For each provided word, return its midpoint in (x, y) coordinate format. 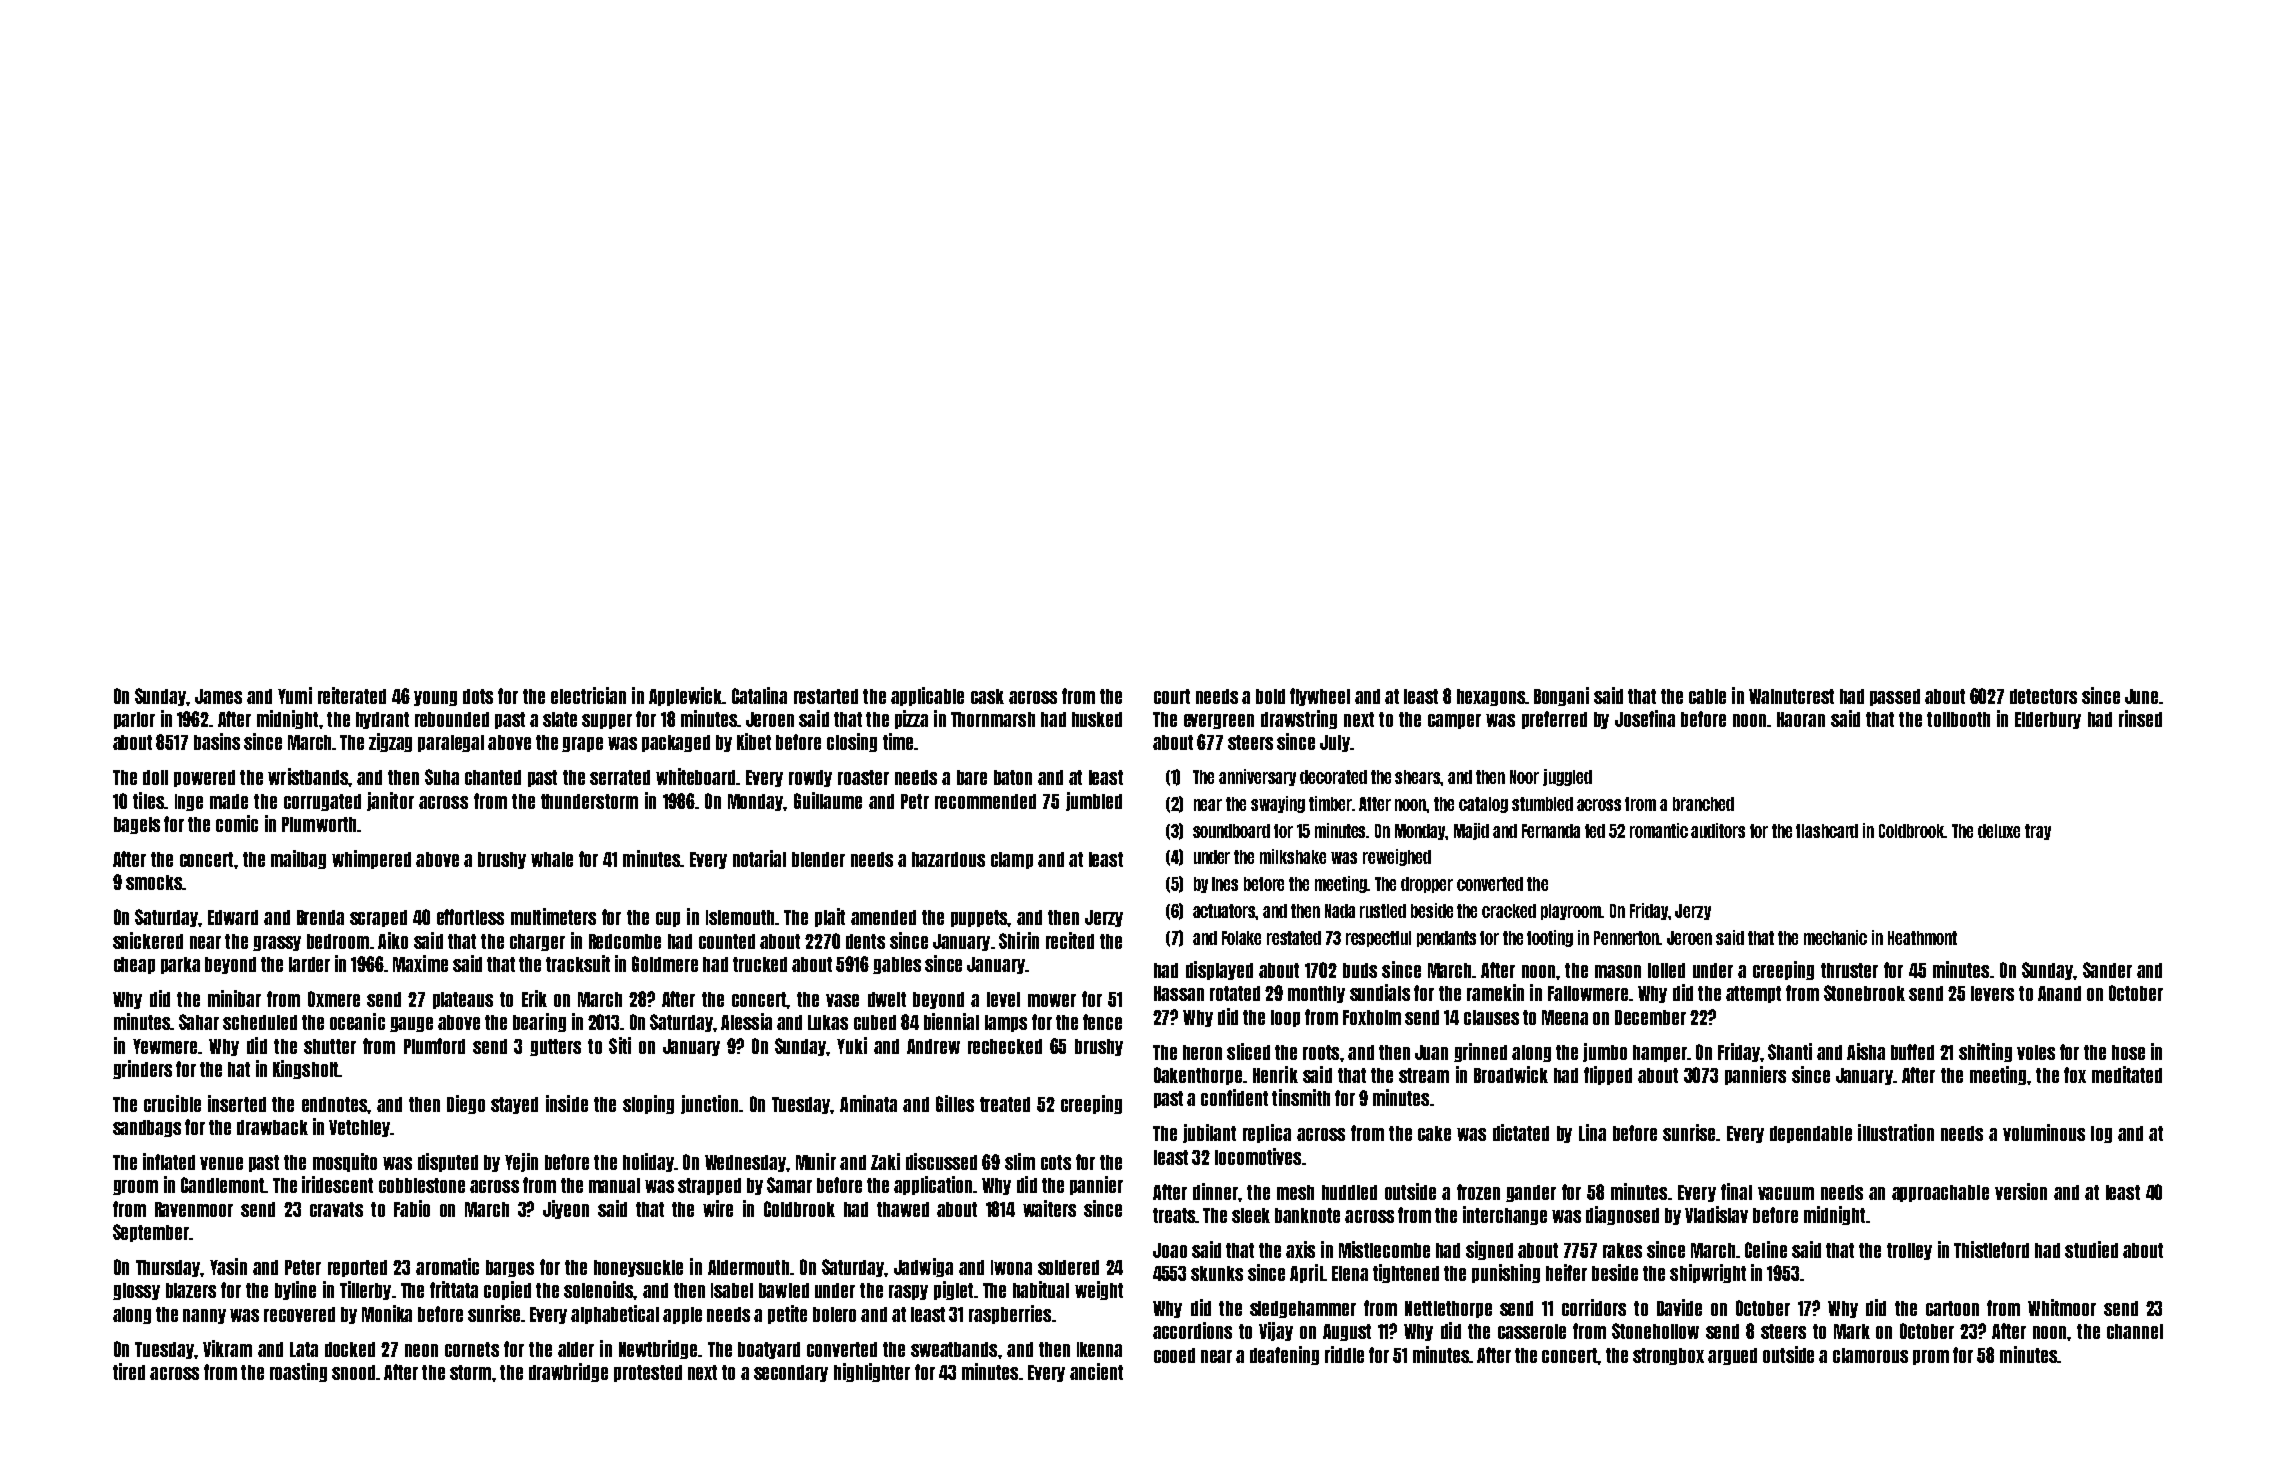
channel (2135, 1331)
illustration (1896, 1132)
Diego (466, 1104)
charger (537, 942)
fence (1102, 1022)
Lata (304, 1349)
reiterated (352, 695)
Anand (2059, 993)
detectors (2043, 696)
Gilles (955, 1103)
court (1172, 696)
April (1306, 1273)
